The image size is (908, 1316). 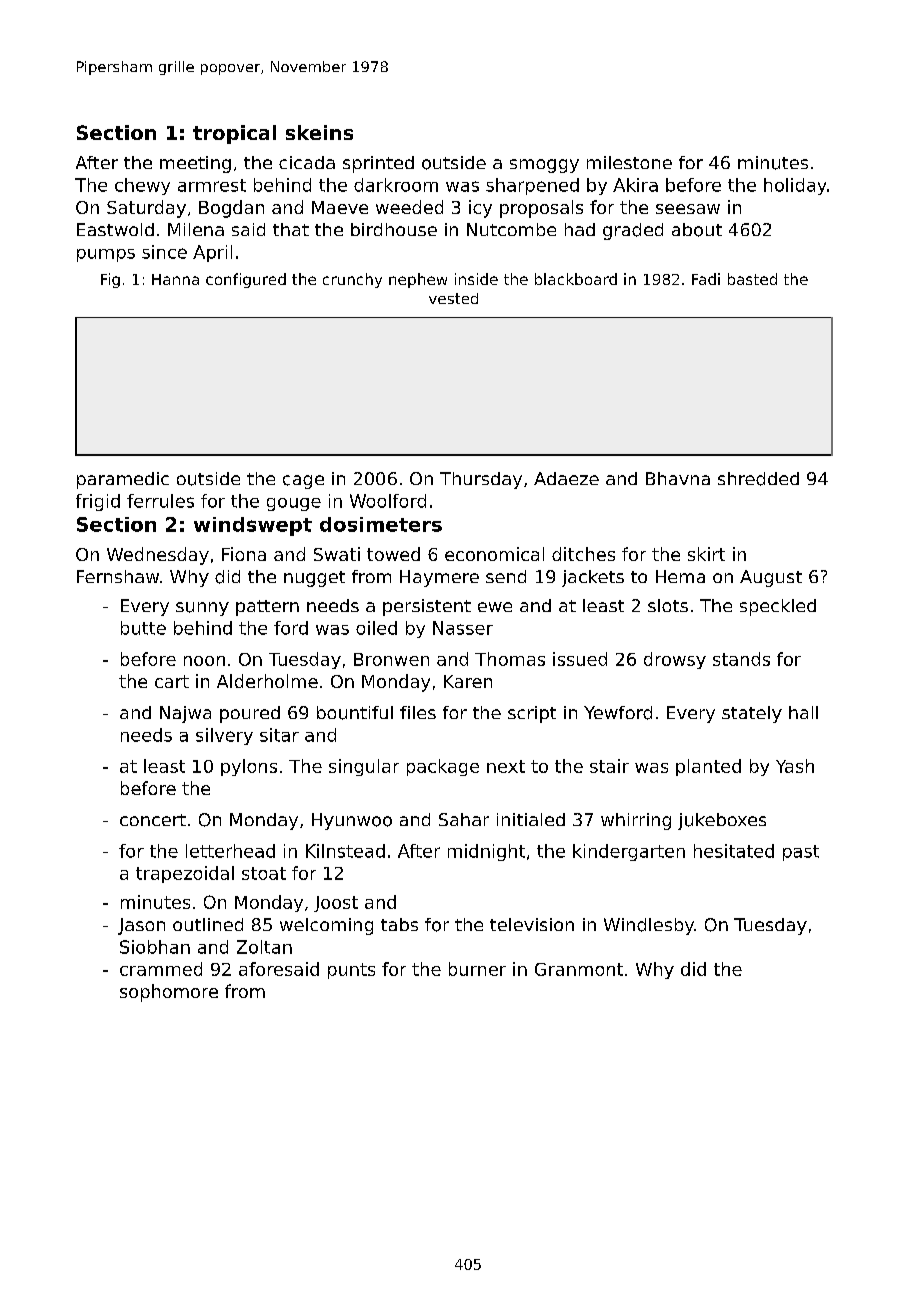 What do you see at coordinates (394, 229) in the screenshot?
I see `birdhouse` at bounding box center [394, 229].
